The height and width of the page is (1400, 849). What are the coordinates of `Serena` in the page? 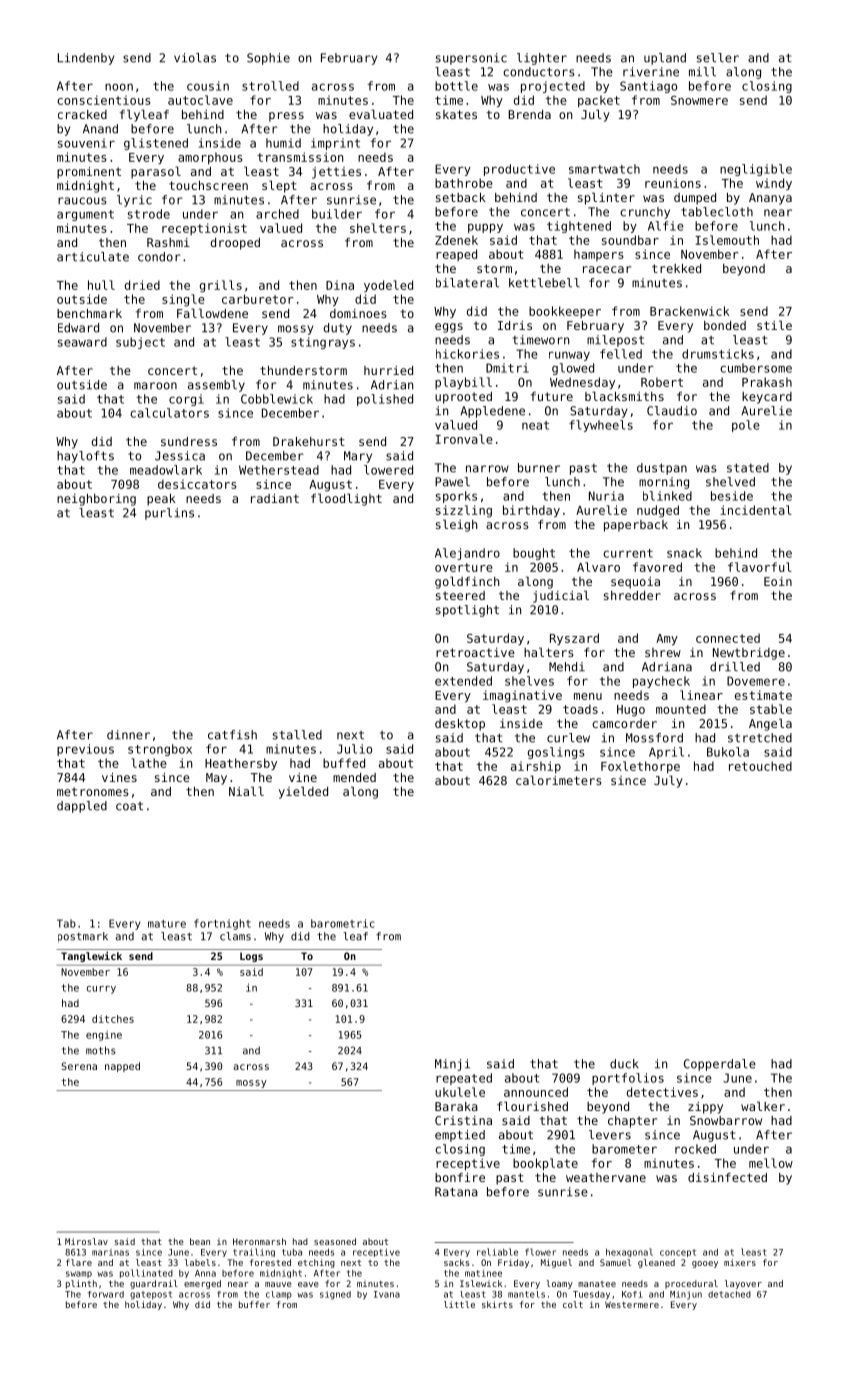 It's located at (79, 1066).
